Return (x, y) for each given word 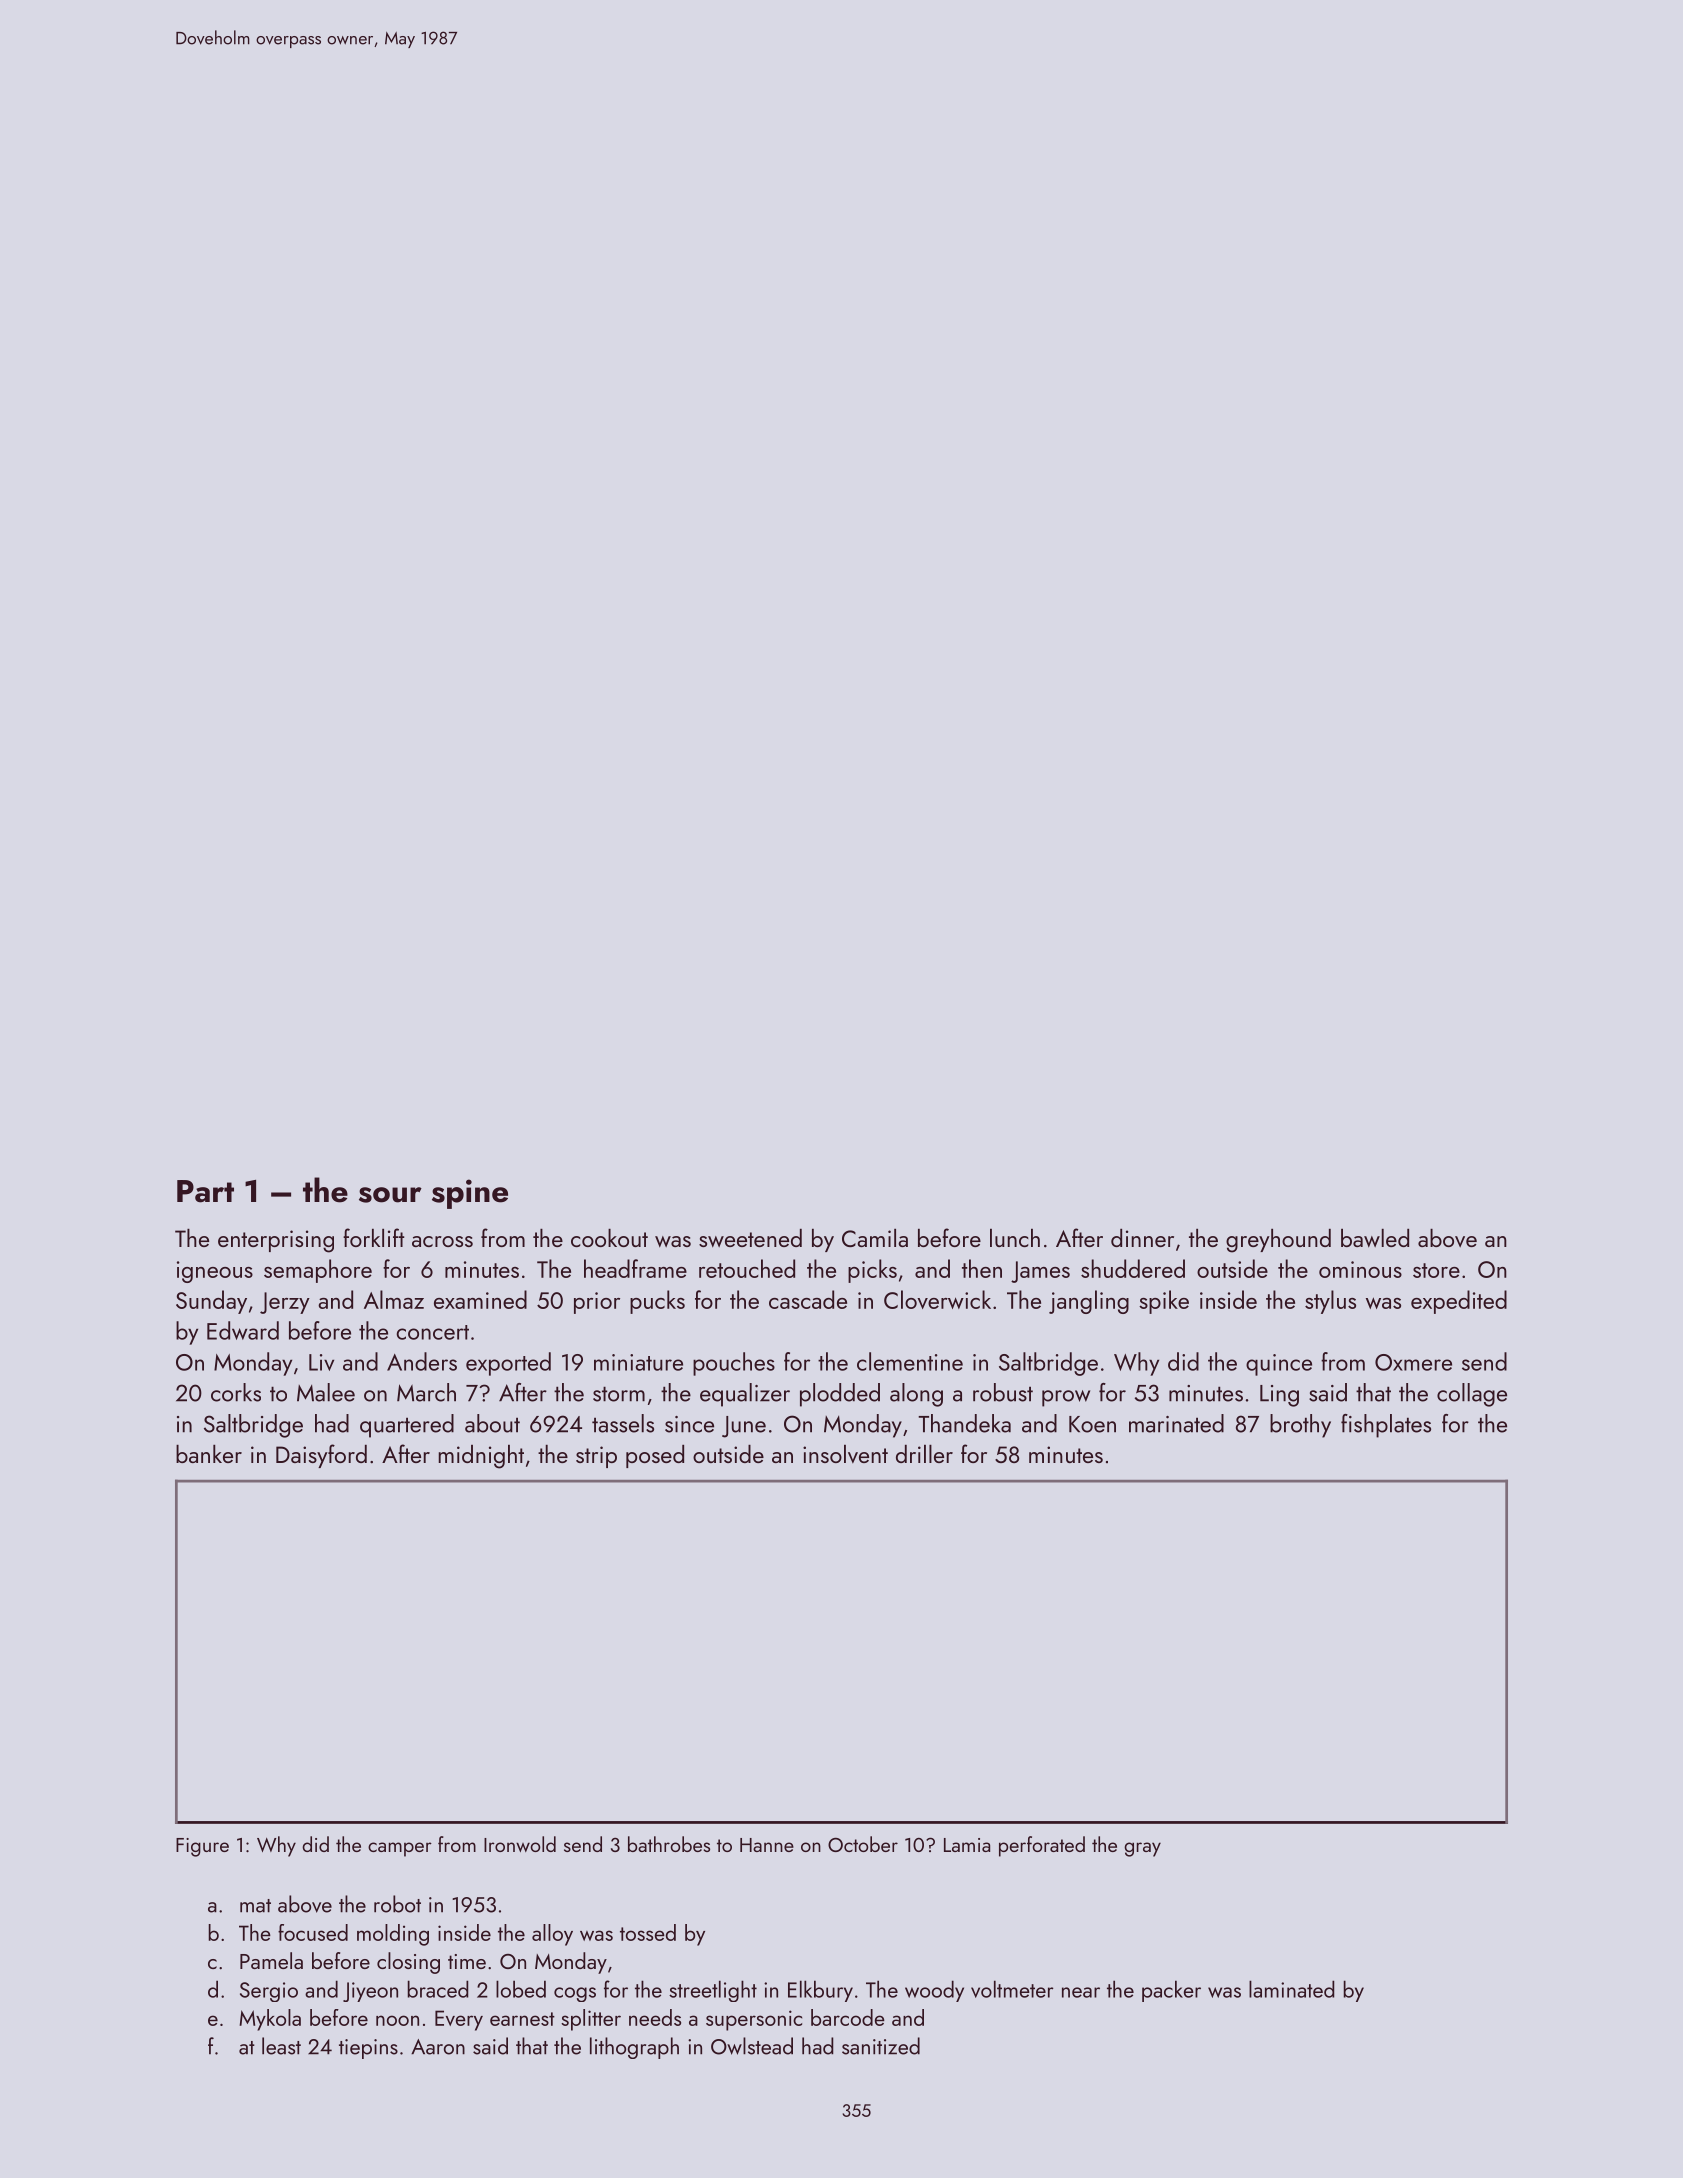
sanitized (881, 2046)
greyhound (1278, 1241)
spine (470, 1194)
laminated (1291, 1989)
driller (924, 1454)
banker (209, 1454)
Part (205, 1191)
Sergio (269, 1992)
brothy (1300, 1426)
